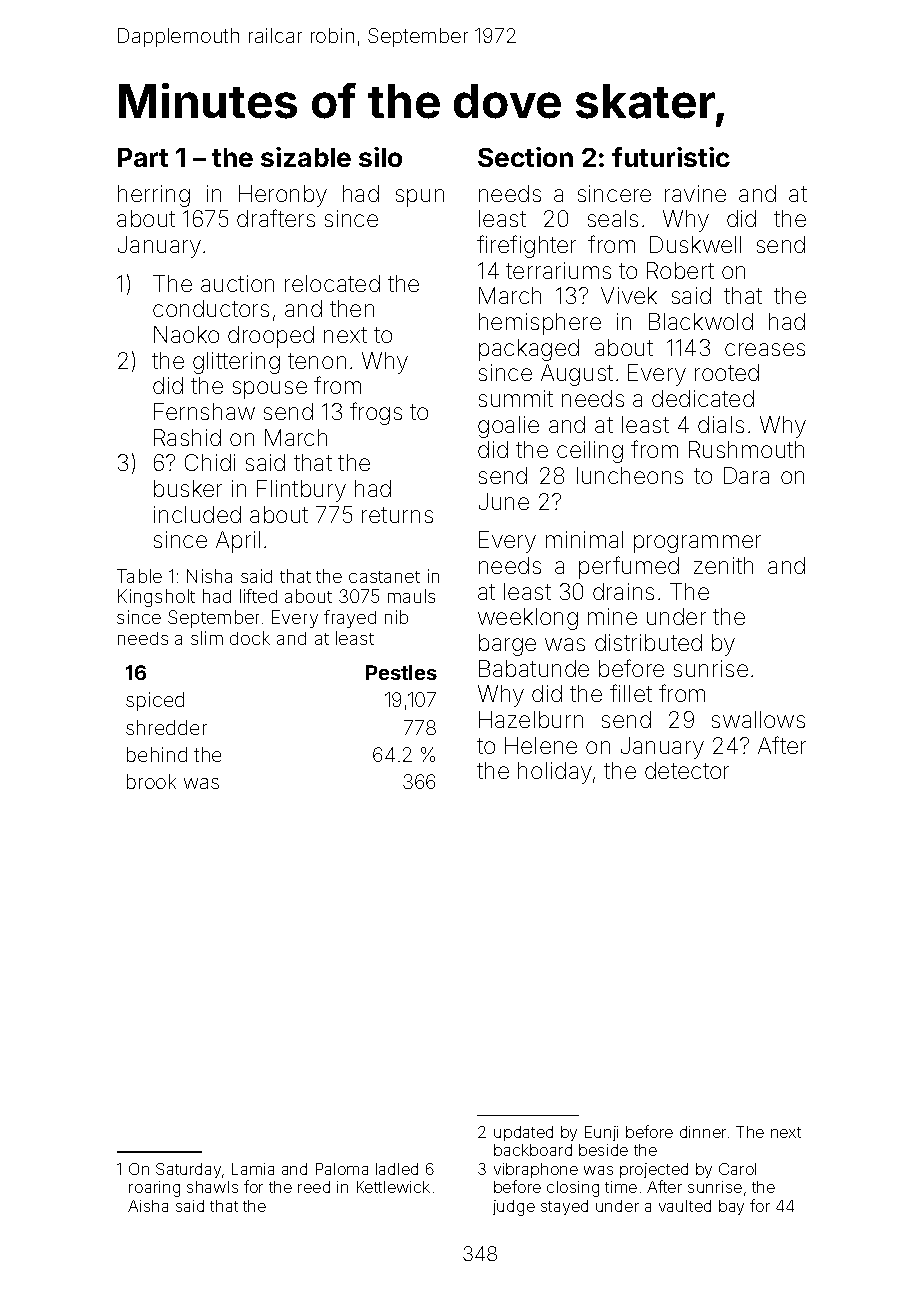  I want to click on creases, so click(765, 349).
